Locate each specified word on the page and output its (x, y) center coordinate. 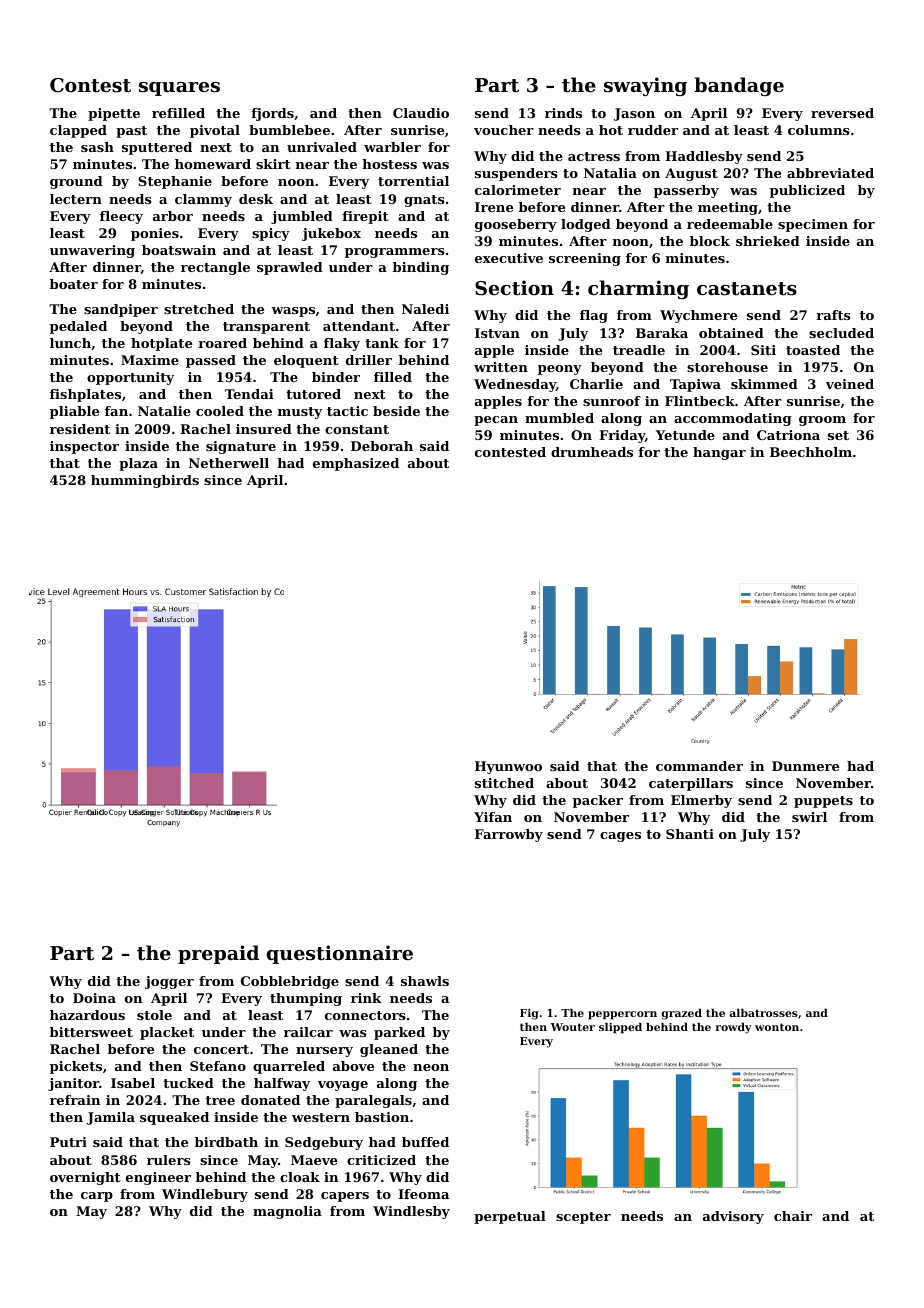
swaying (645, 86)
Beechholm (811, 452)
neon (431, 1067)
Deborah (382, 446)
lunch (70, 343)
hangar (719, 453)
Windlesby (411, 1212)
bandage (739, 86)
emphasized (356, 464)
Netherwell (229, 463)
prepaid (218, 954)
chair (793, 1216)
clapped (78, 131)
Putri (68, 1142)
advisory (733, 1217)
